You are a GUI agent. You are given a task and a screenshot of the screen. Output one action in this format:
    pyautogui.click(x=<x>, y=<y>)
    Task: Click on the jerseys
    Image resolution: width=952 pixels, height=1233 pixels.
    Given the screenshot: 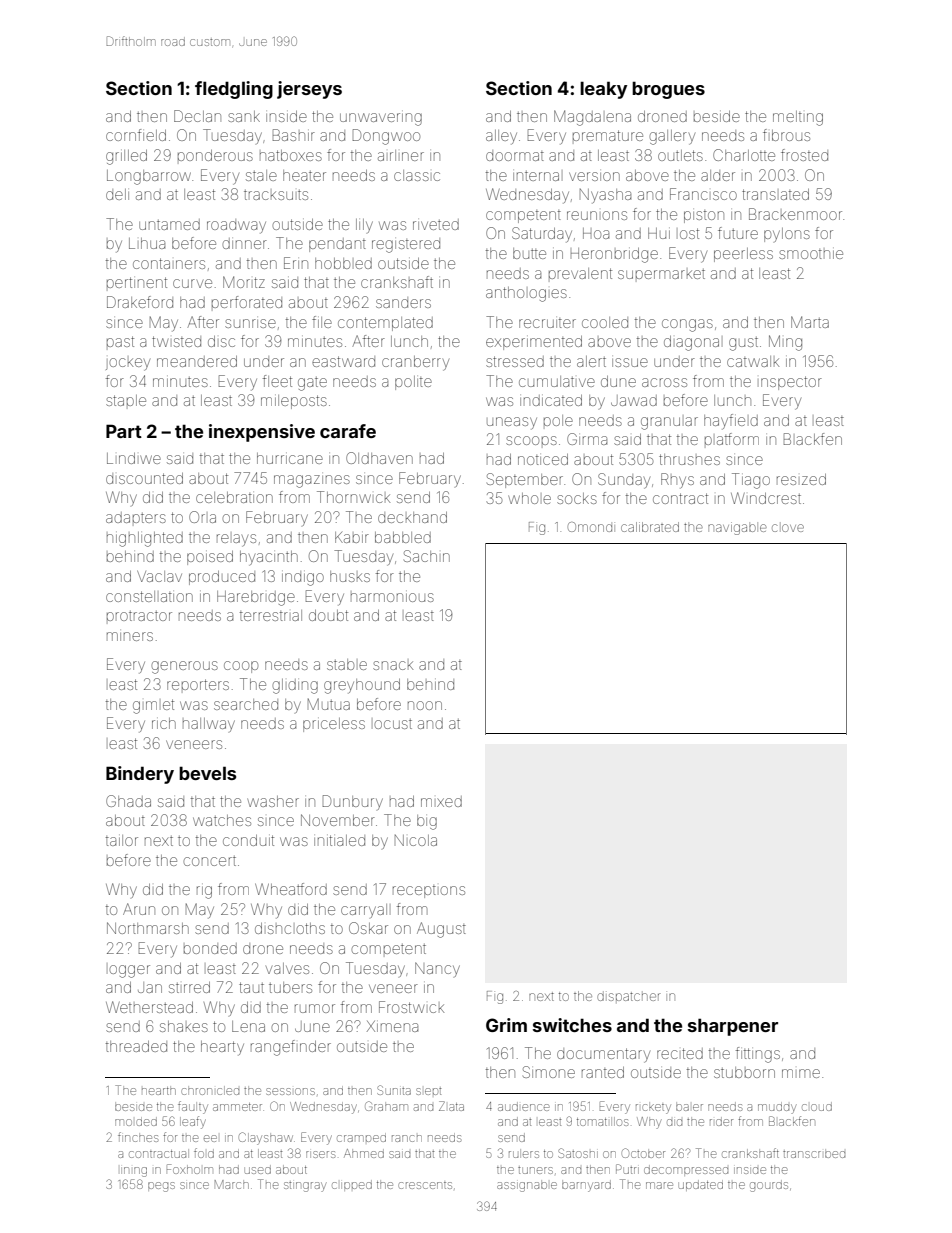 What is the action you would take?
    pyautogui.click(x=309, y=90)
